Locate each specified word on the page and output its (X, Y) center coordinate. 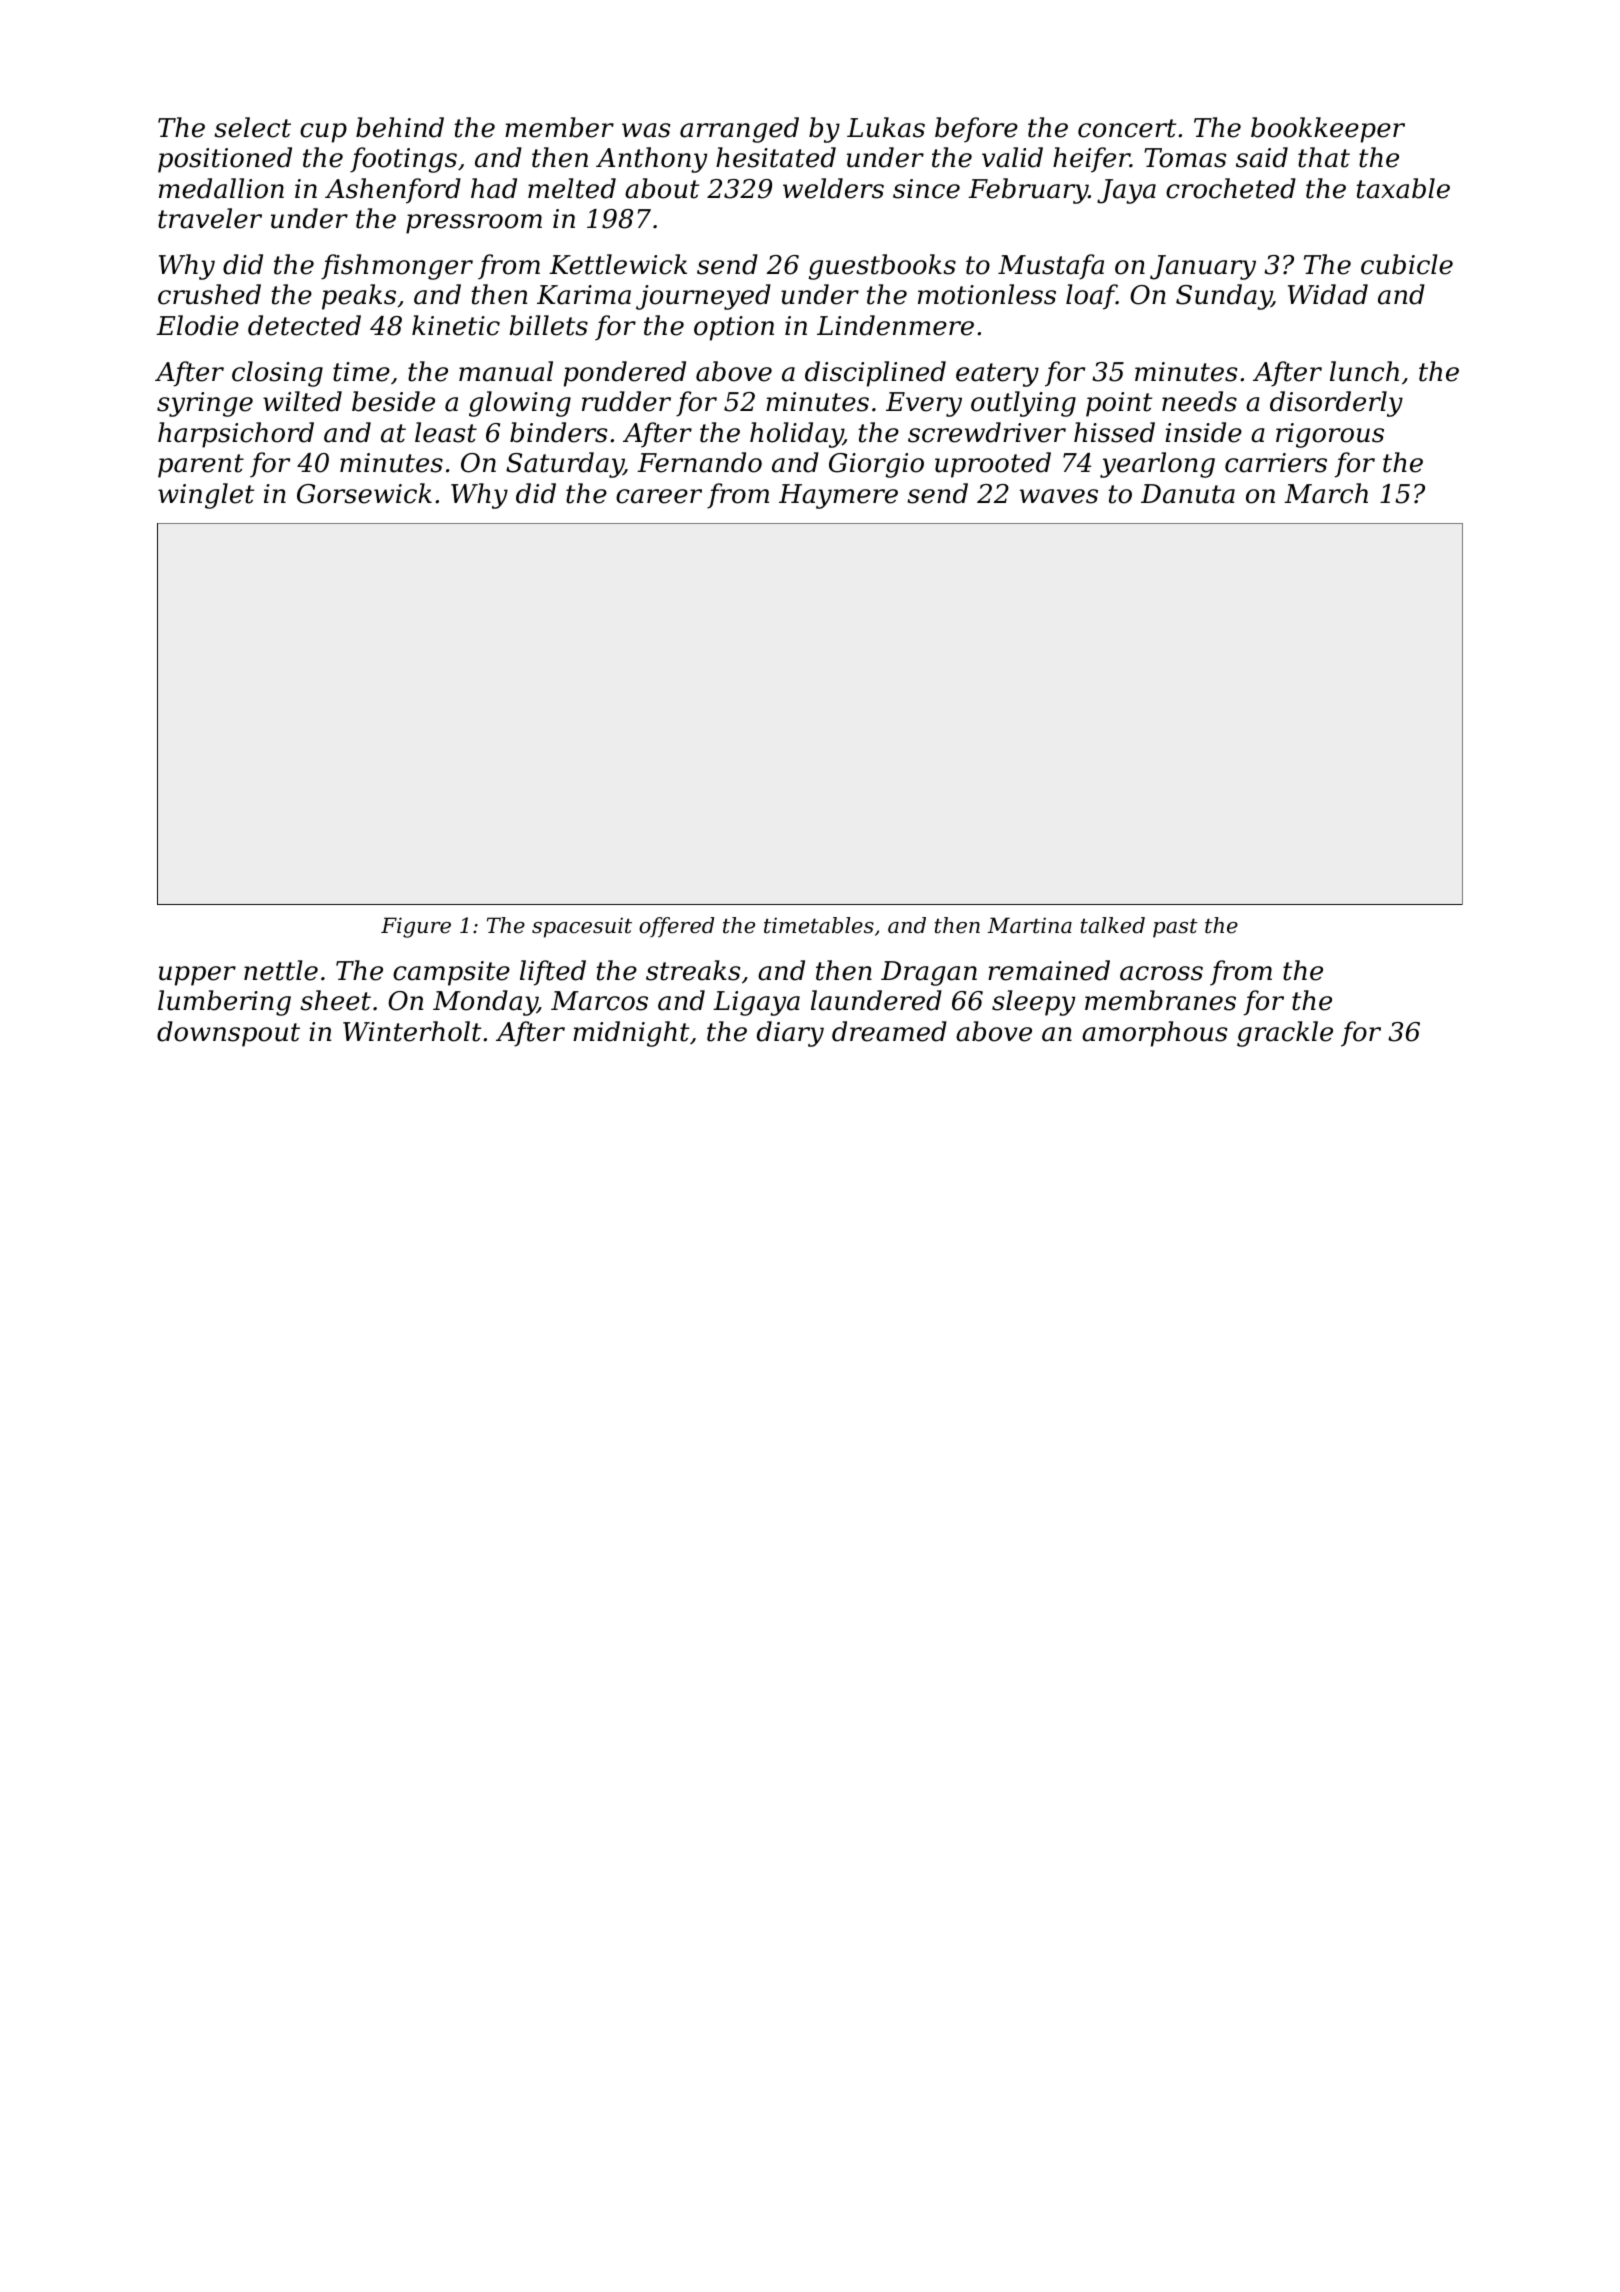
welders (833, 188)
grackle (1285, 1034)
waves (1059, 496)
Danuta (1188, 494)
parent (201, 466)
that (1324, 157)
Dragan (929, 973)
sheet (335, 1000)
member (559, 127)
